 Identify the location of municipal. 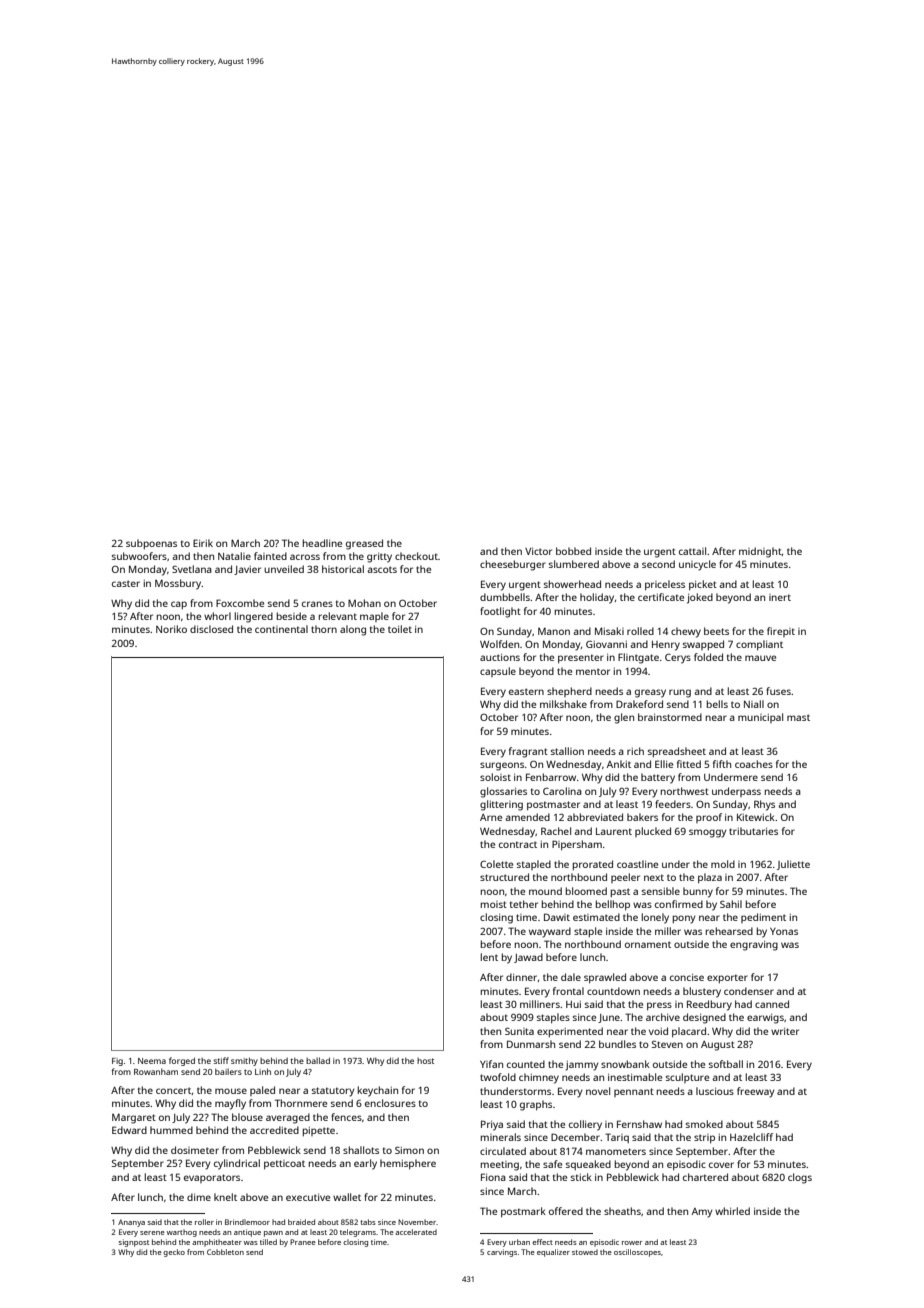
(760, 718).
